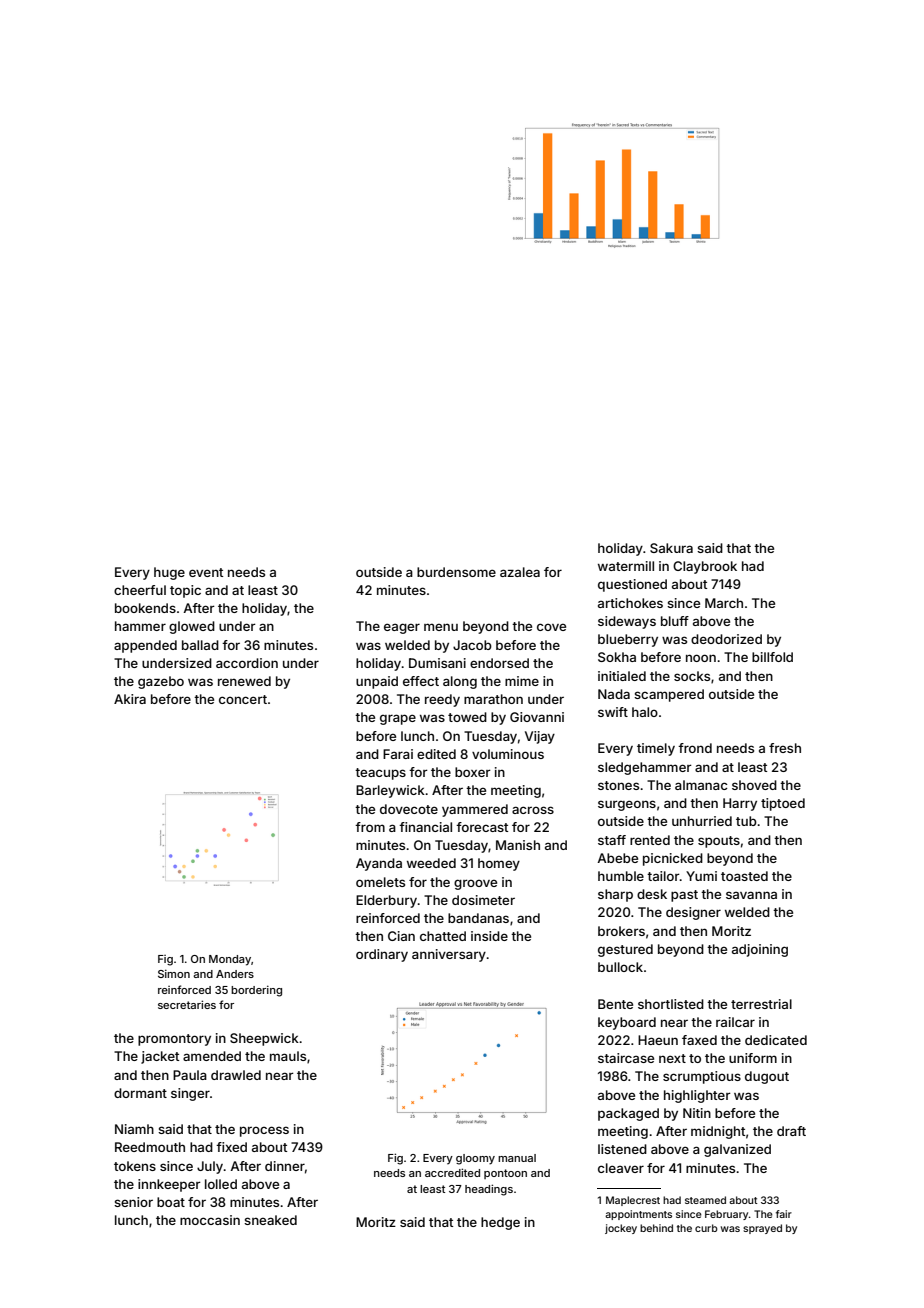 The width and height of the document is (924, 1308). What do you see at coordinates (370, 827) in the document?
I see `from` at bounding box center [370, 827].
